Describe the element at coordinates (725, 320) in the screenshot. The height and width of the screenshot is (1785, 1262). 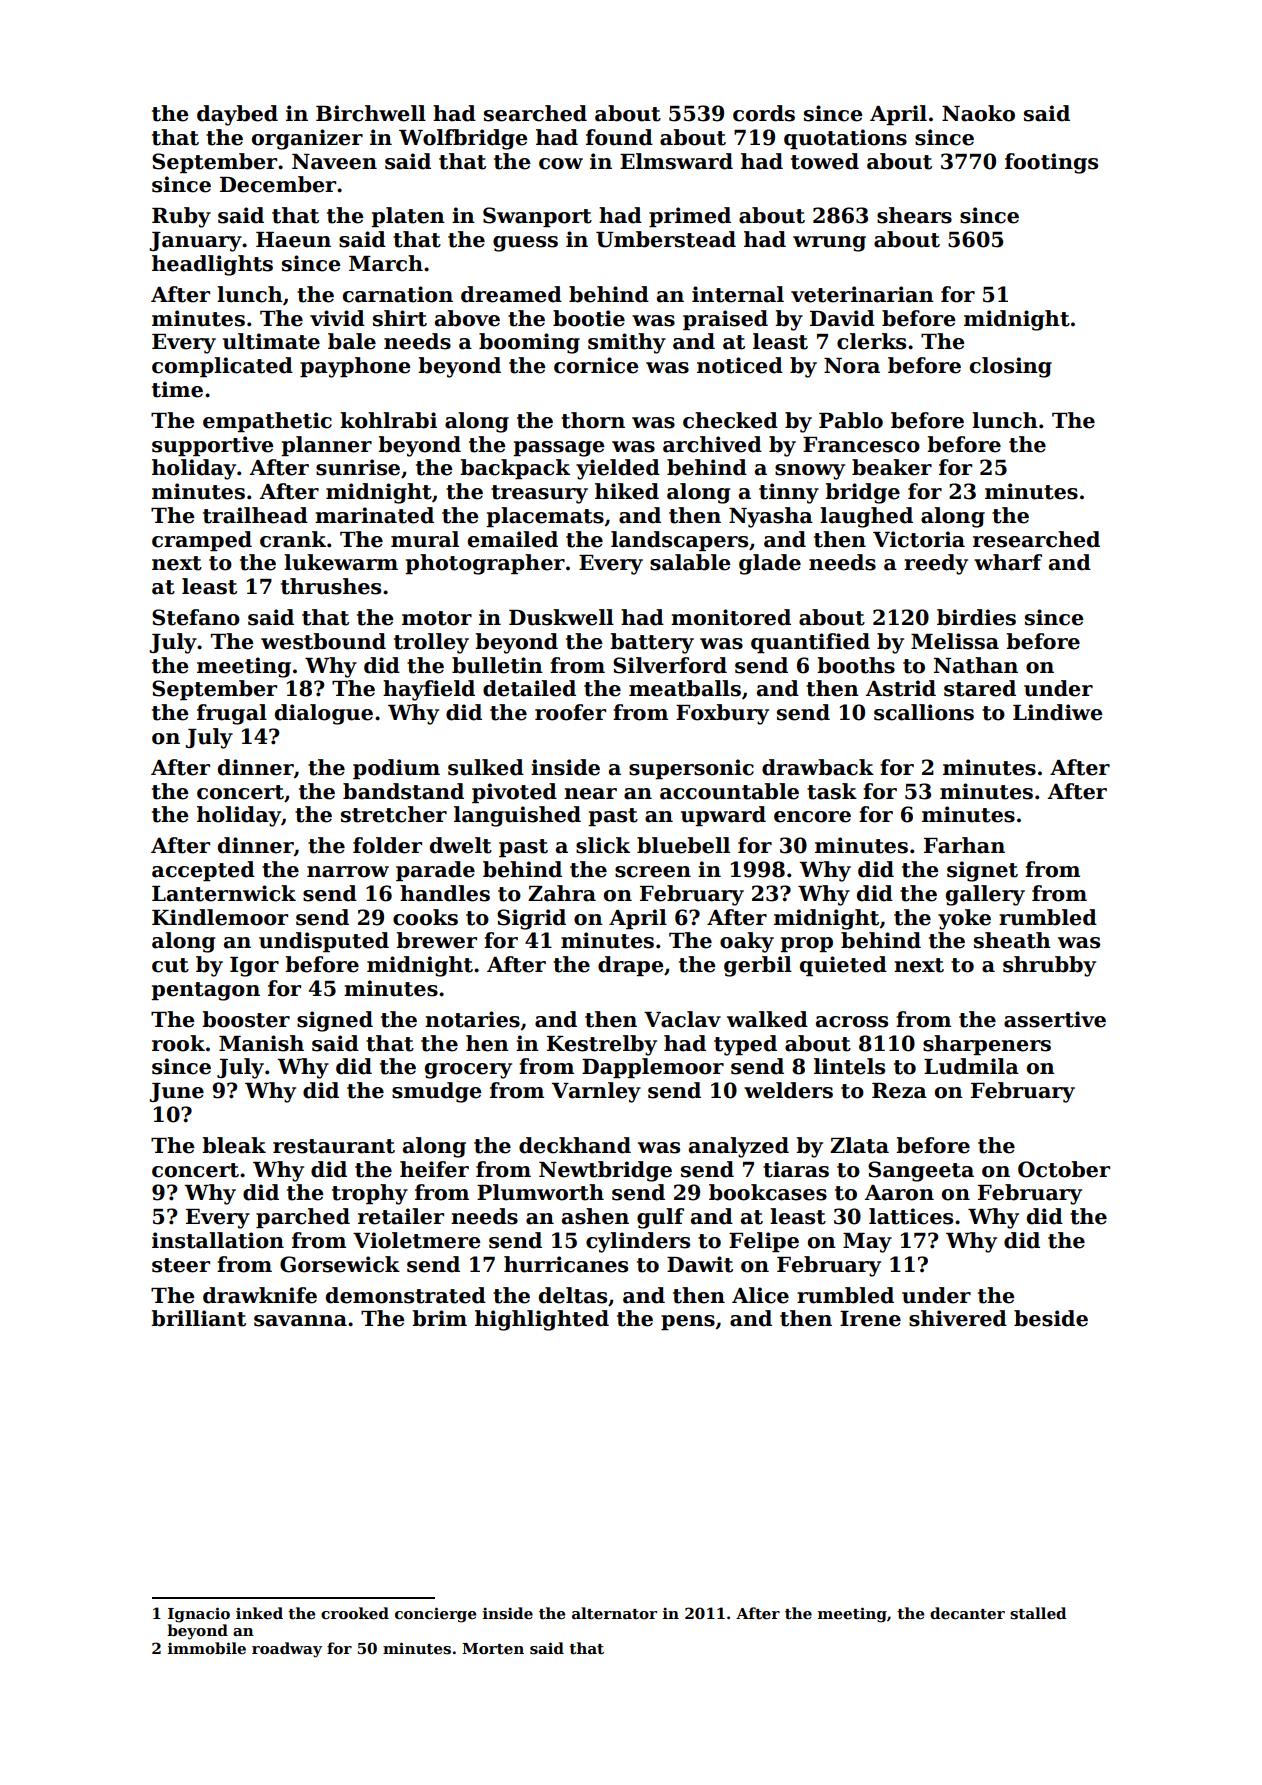
I see `praised` at that location.
